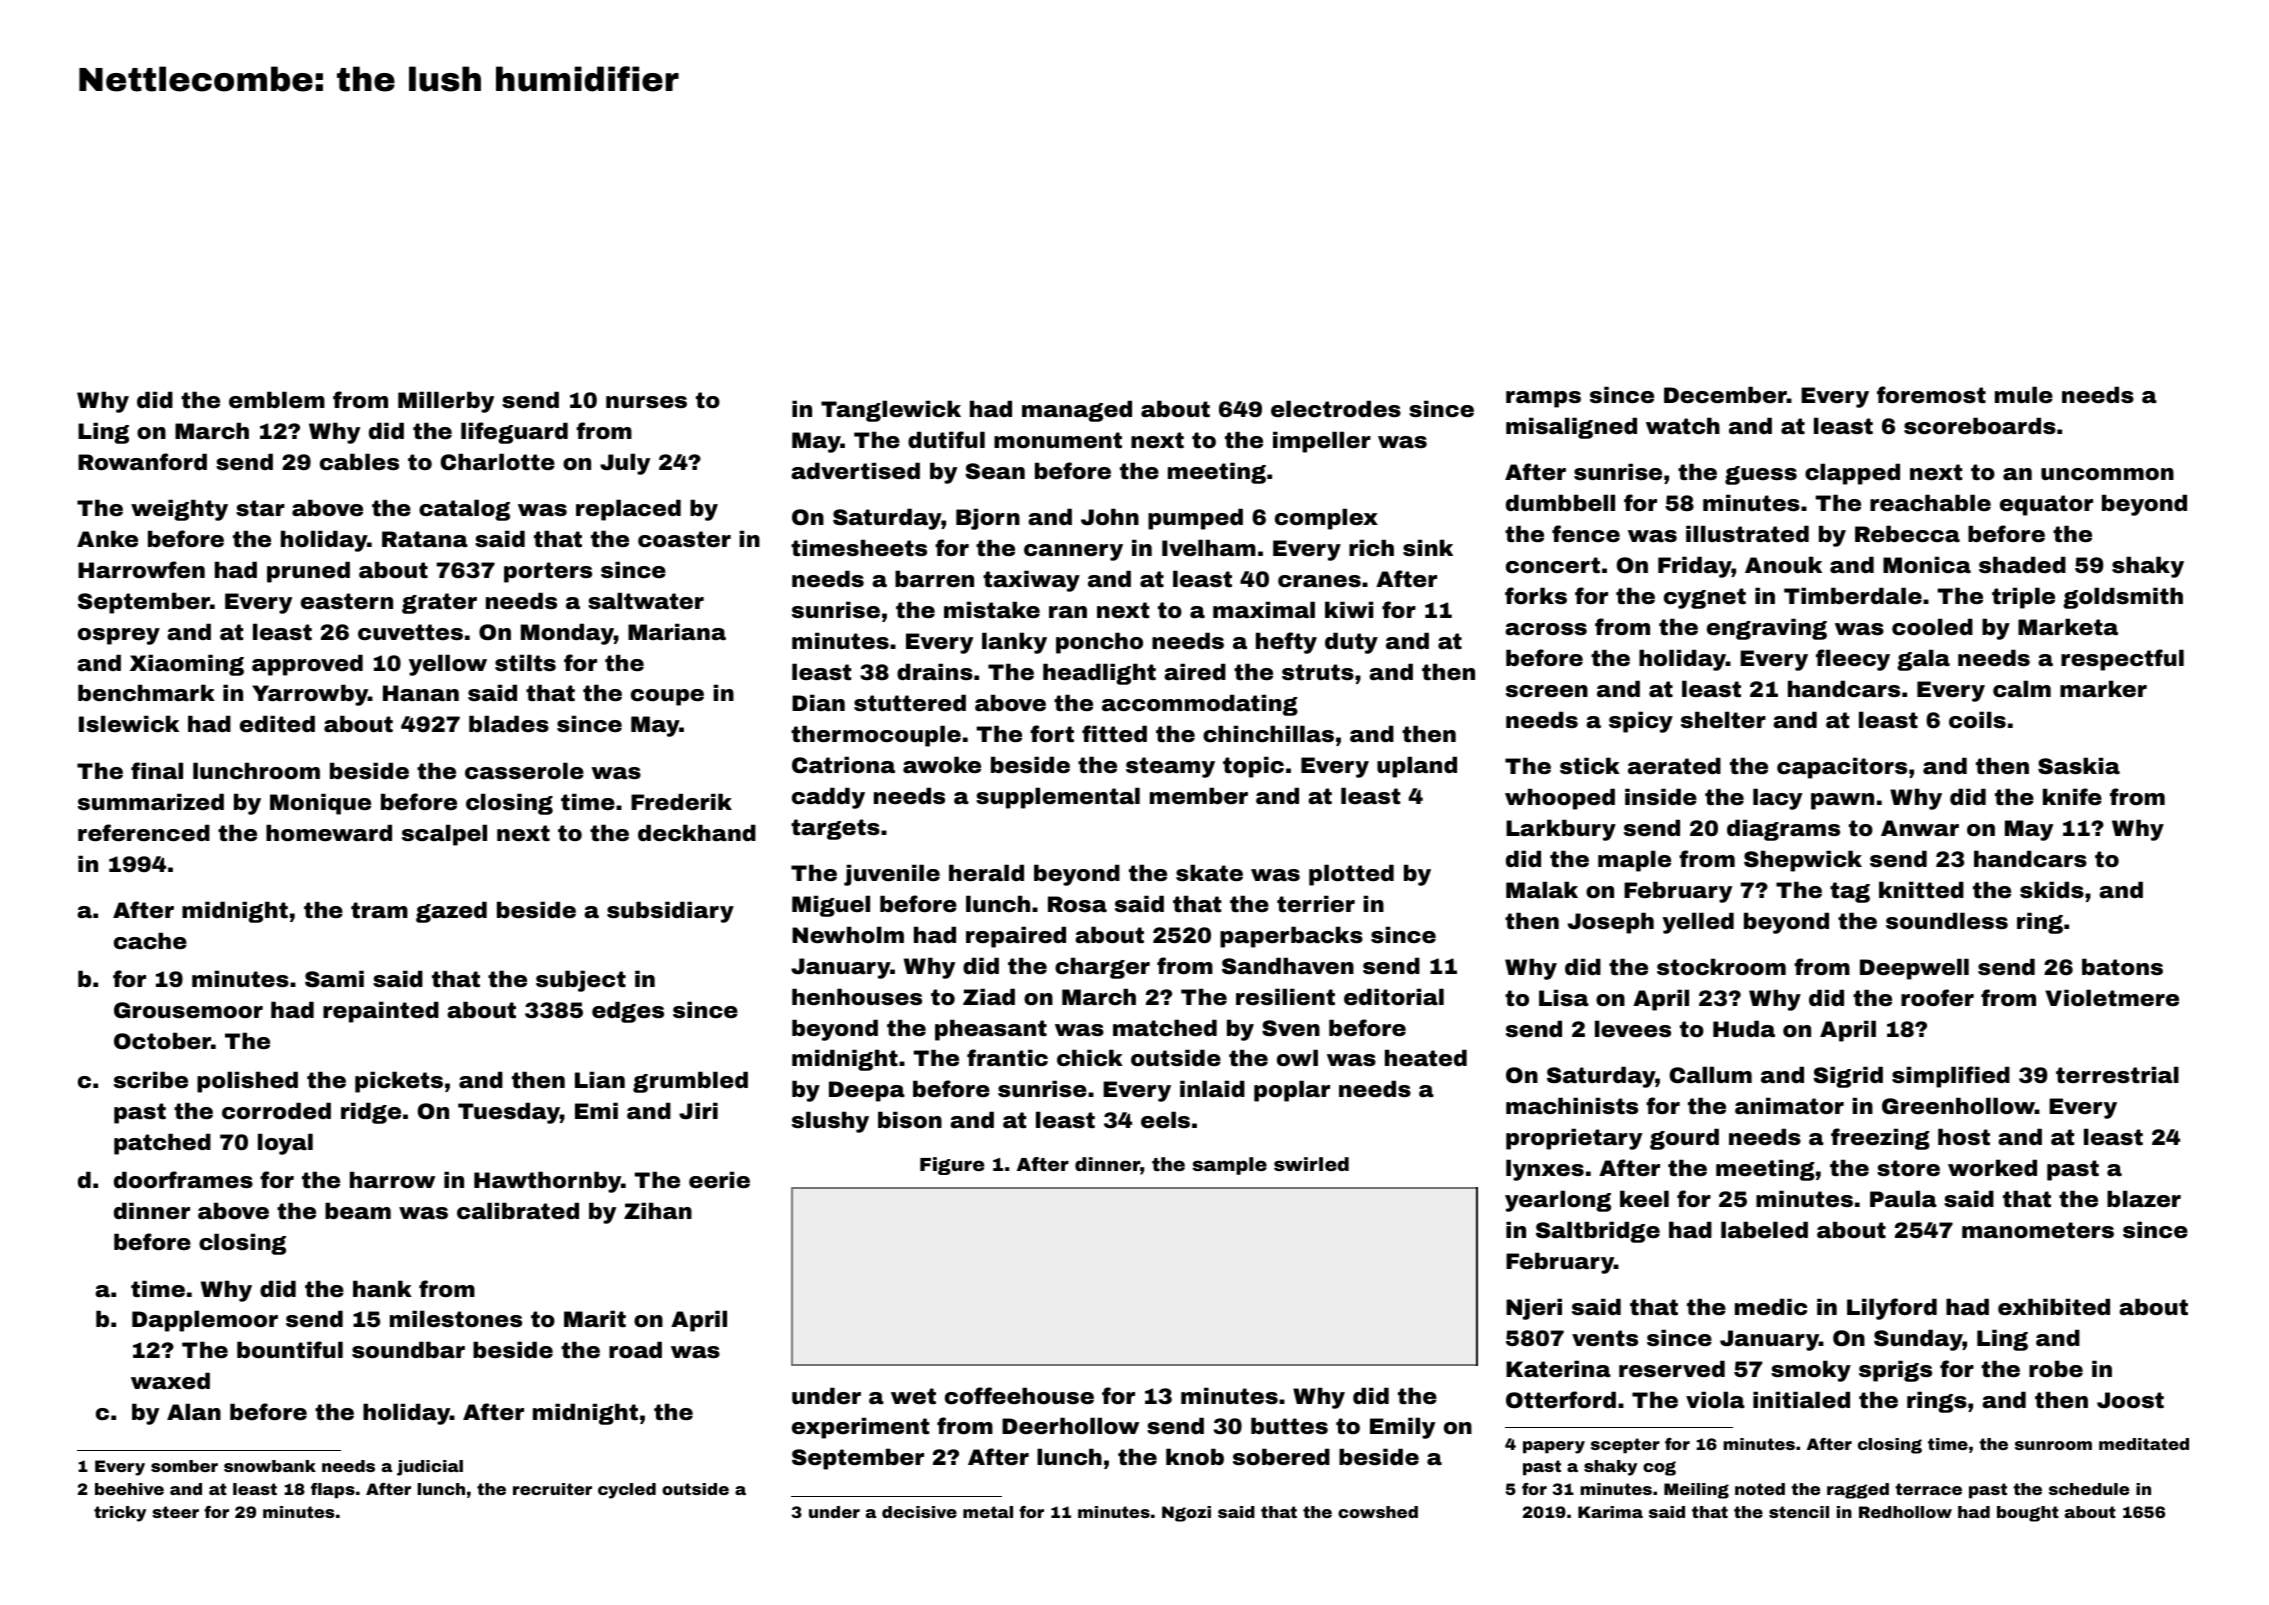  I want to click on Figure, so click(952, 1166).
